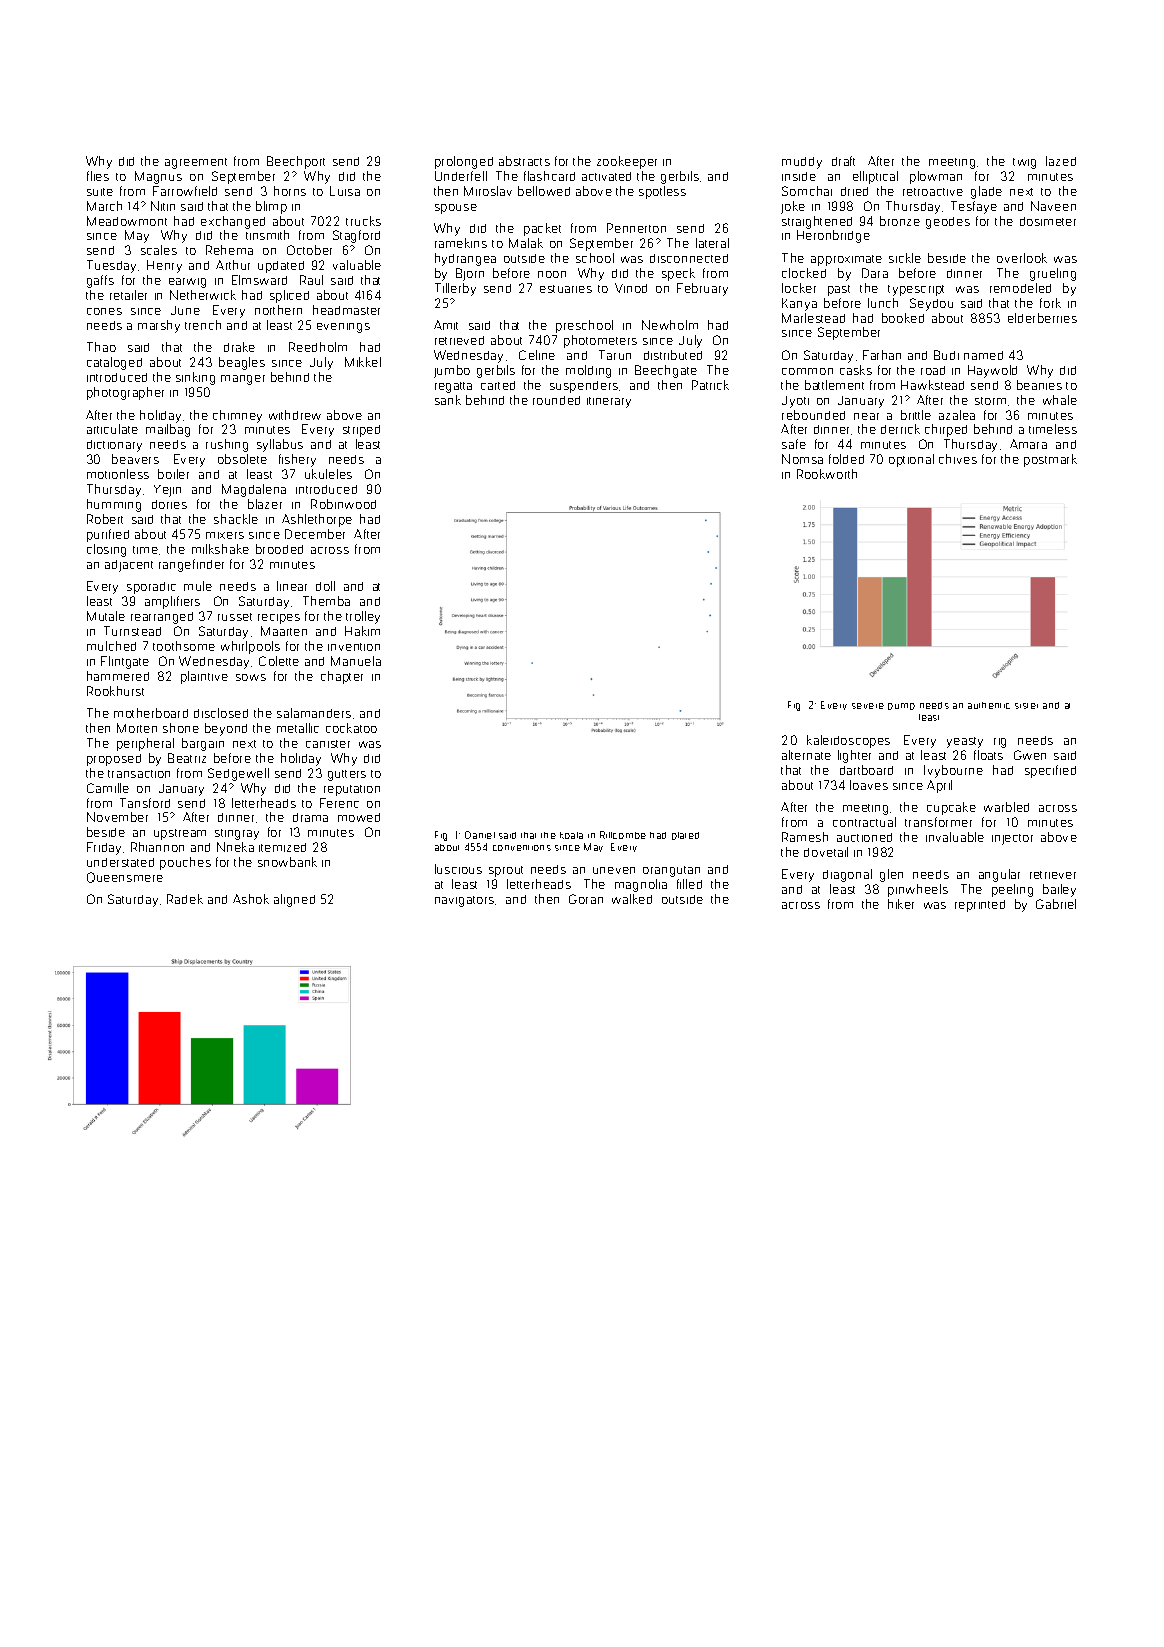  What do you see at coordinates (328, 744) in the page?
I see `canister` at bounding box center [328, 744].
